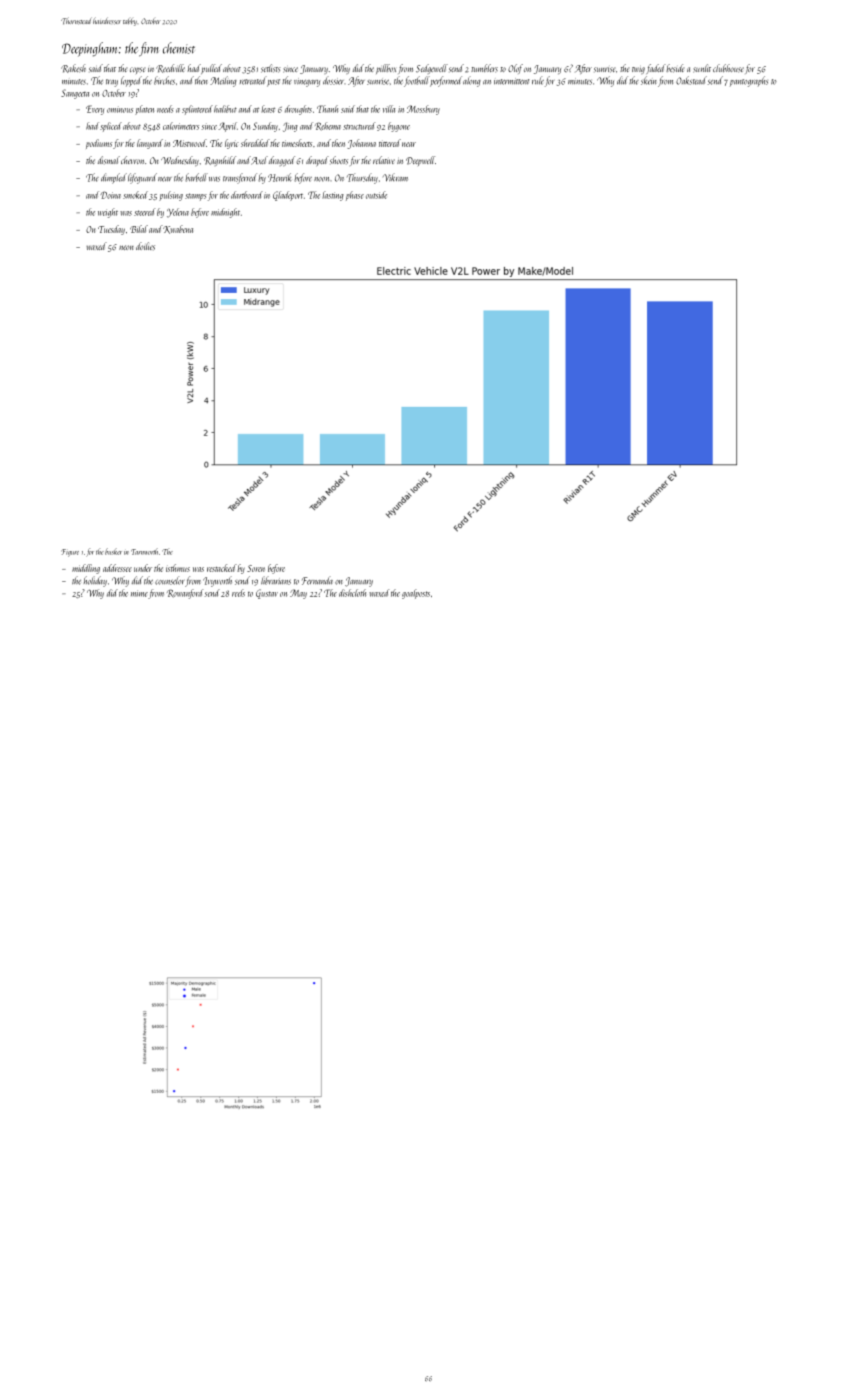 The image size is (849, 1400). Describe the element at coordinates (145, 246) in the image. I see `doilies` at that location.
